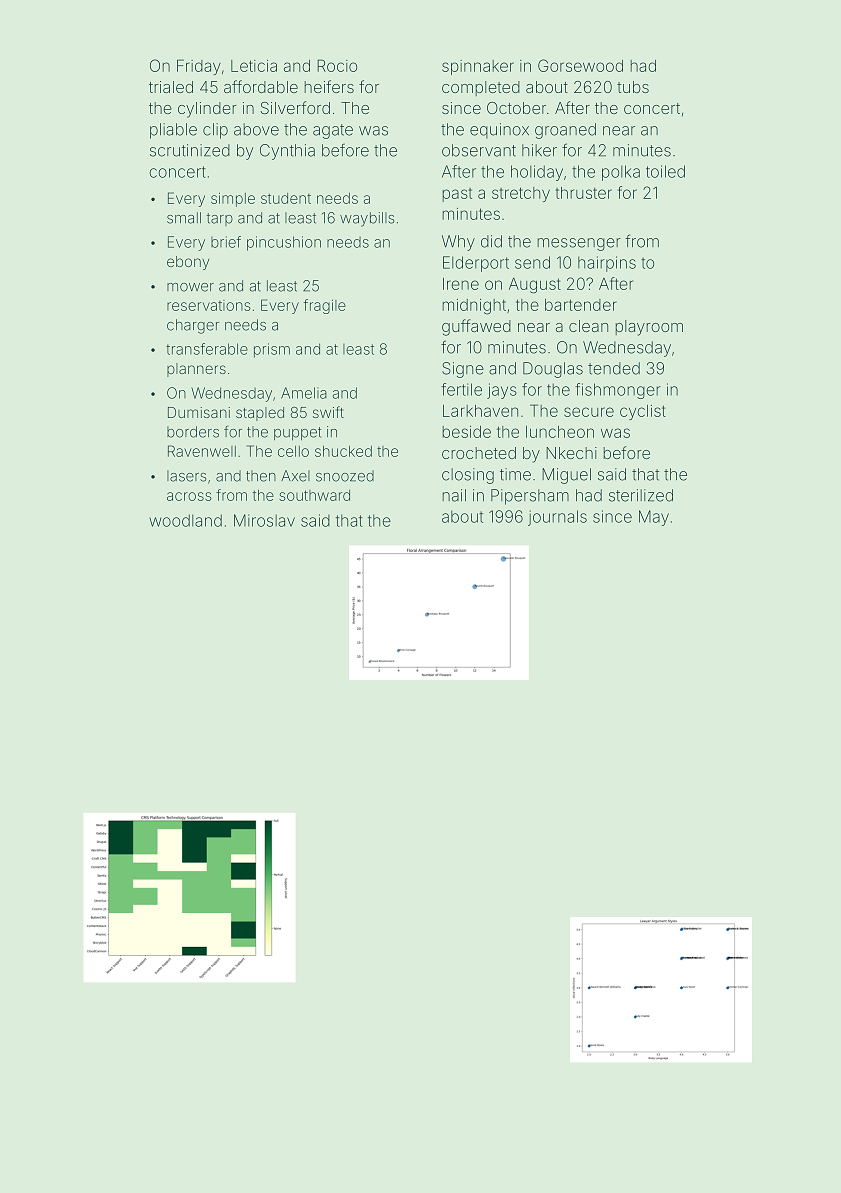  What do you see at coordinates (185, 520) in the screenshot?
I see `woodland` at bounding box center [185, 520].
